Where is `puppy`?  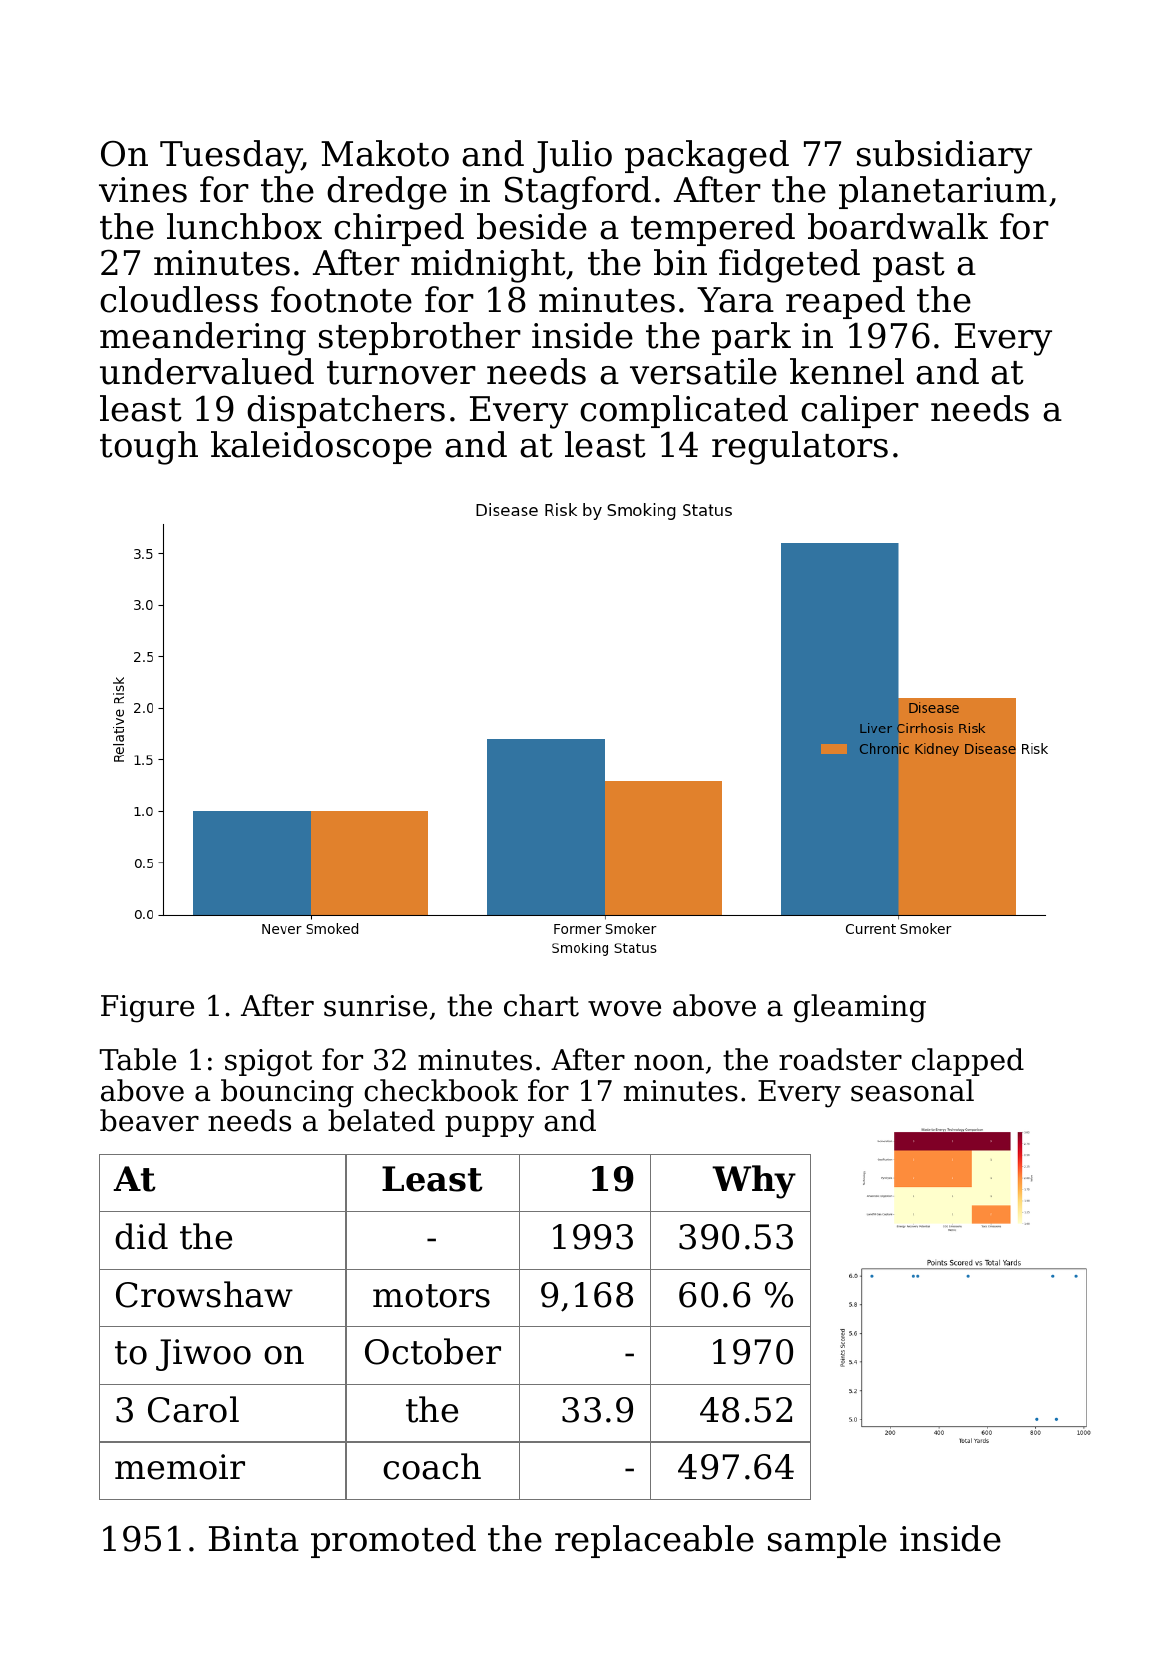
puppy is located at coordinates (489, 1127).
